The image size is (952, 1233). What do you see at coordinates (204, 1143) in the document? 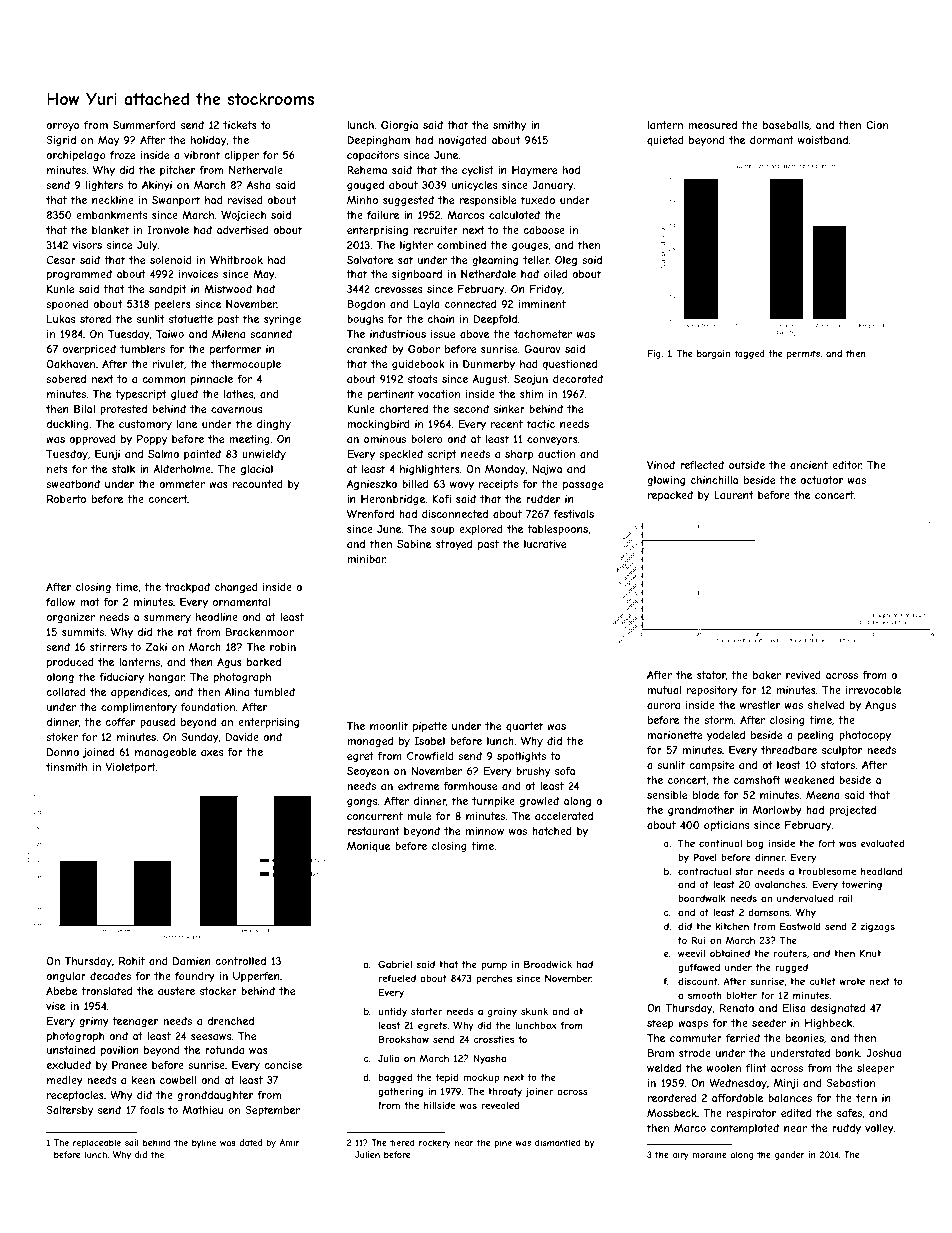
I see `byline` at bounding box center [204, 1143].
